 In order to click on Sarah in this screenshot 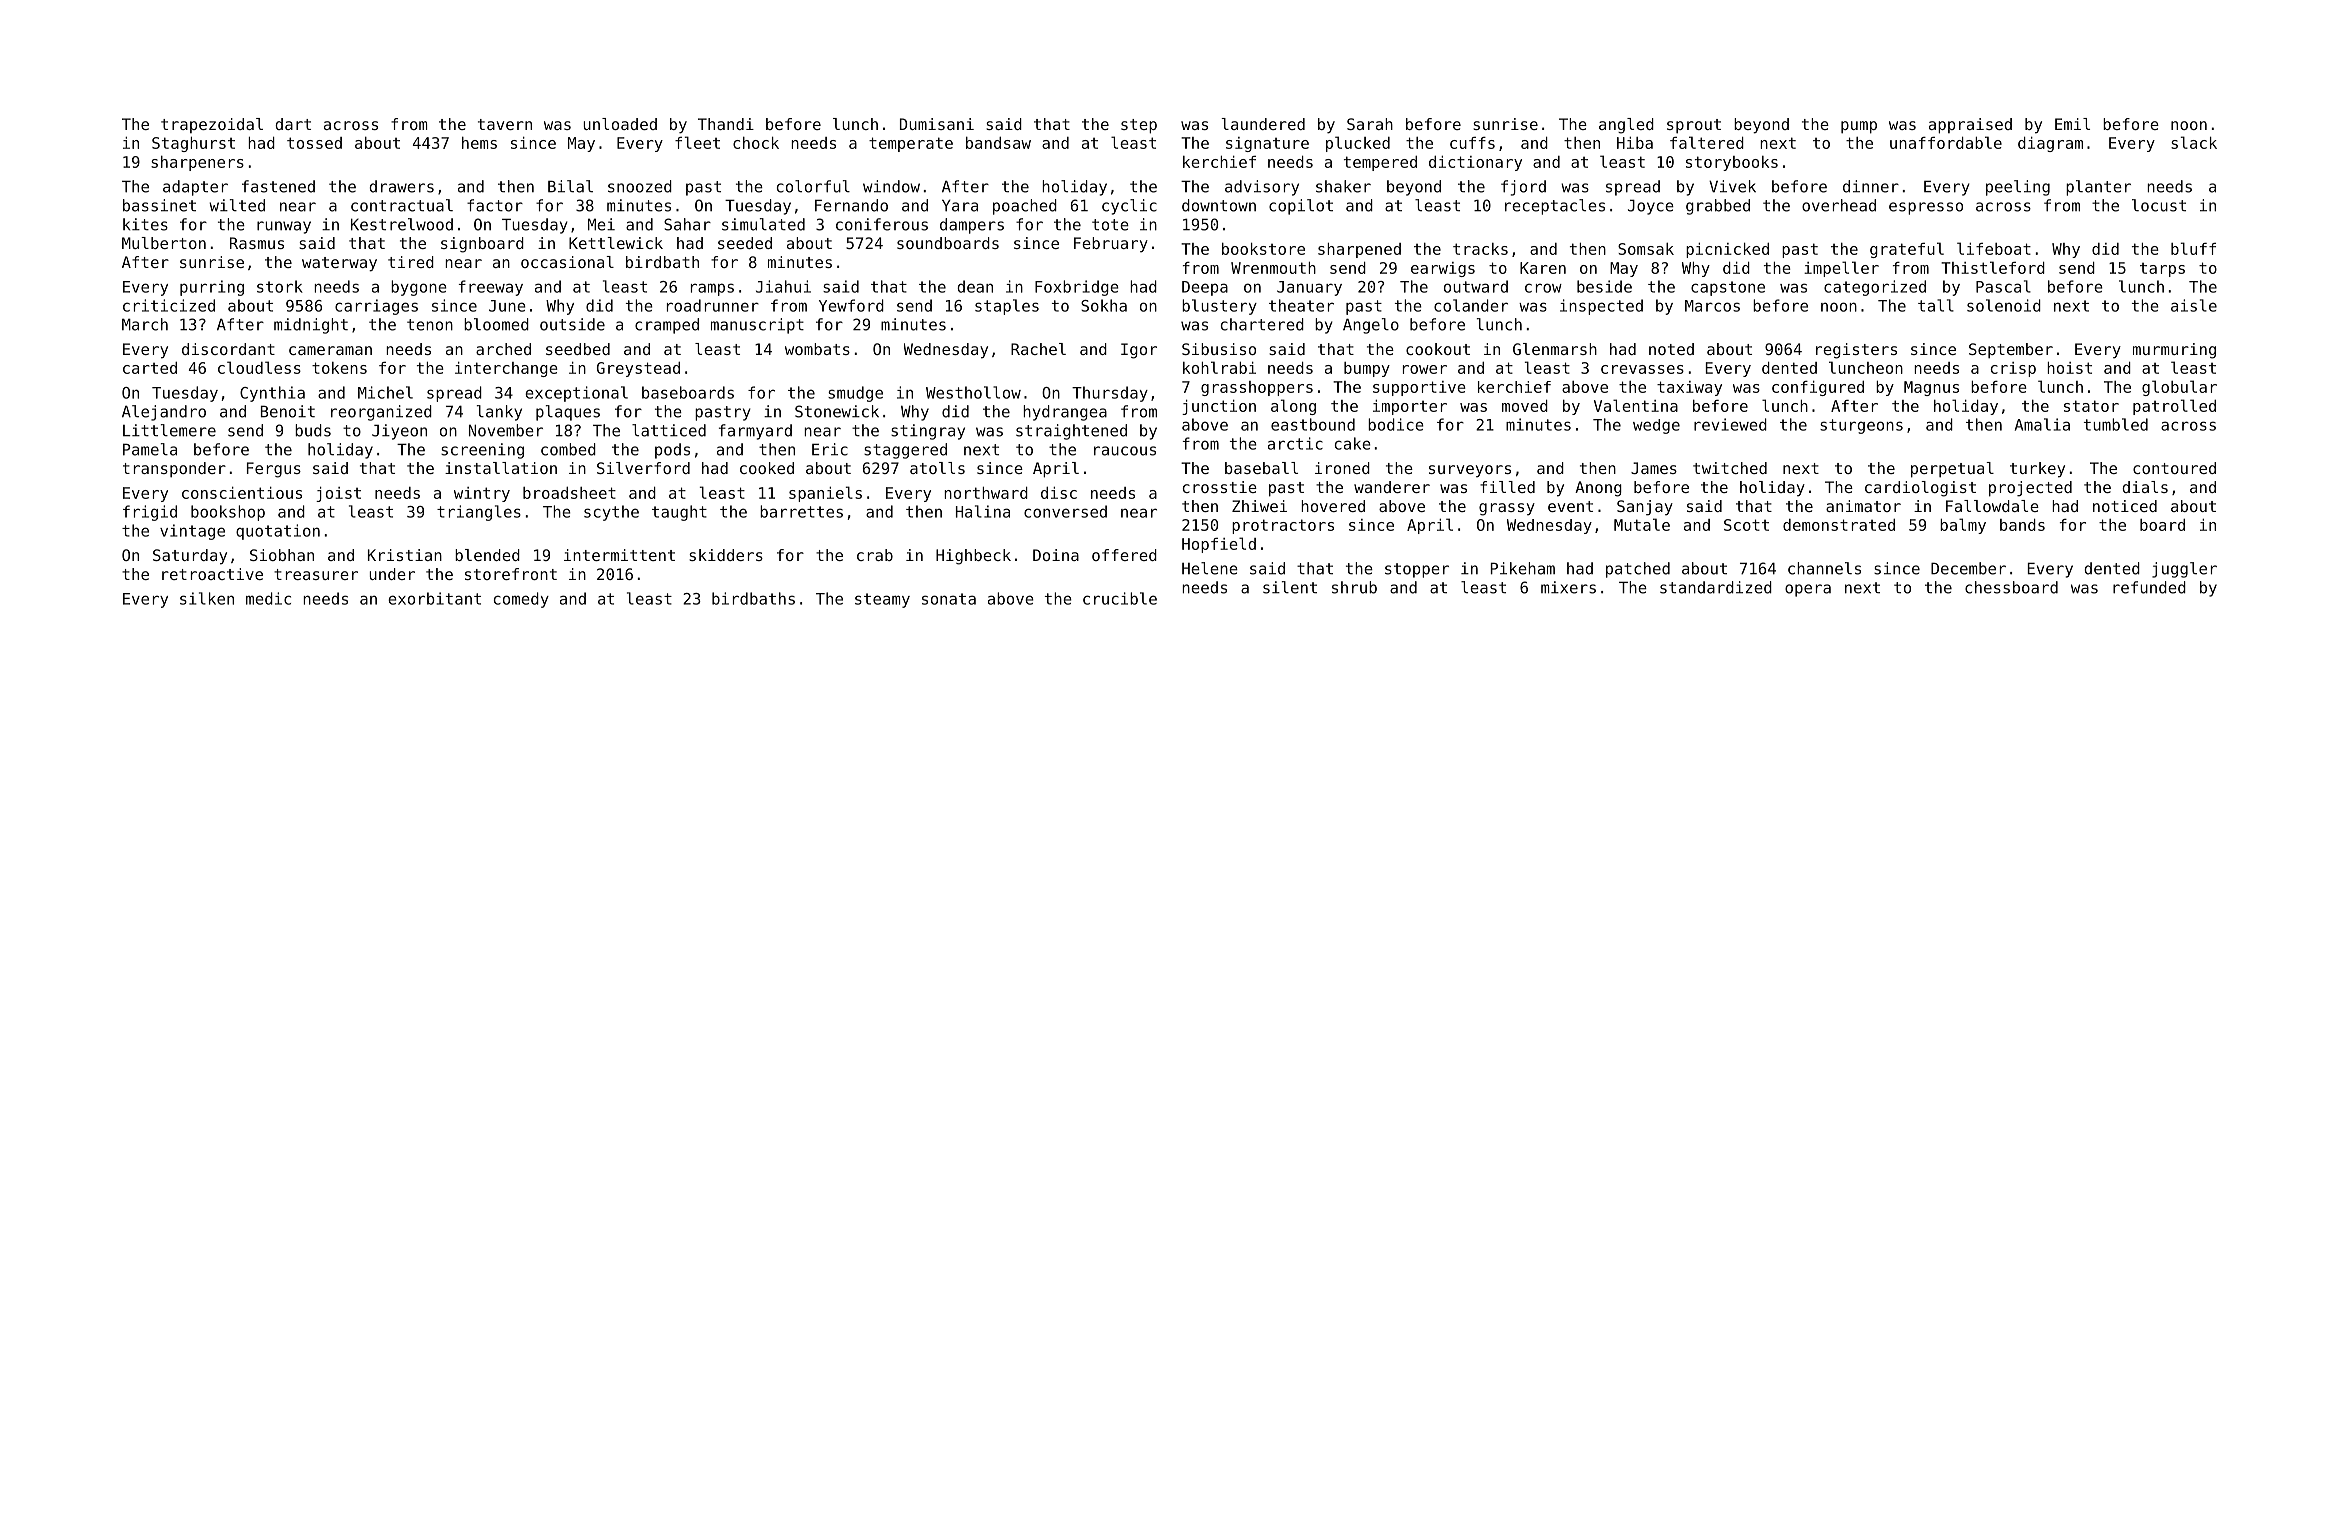, I will do `click(1370, 124)`.
